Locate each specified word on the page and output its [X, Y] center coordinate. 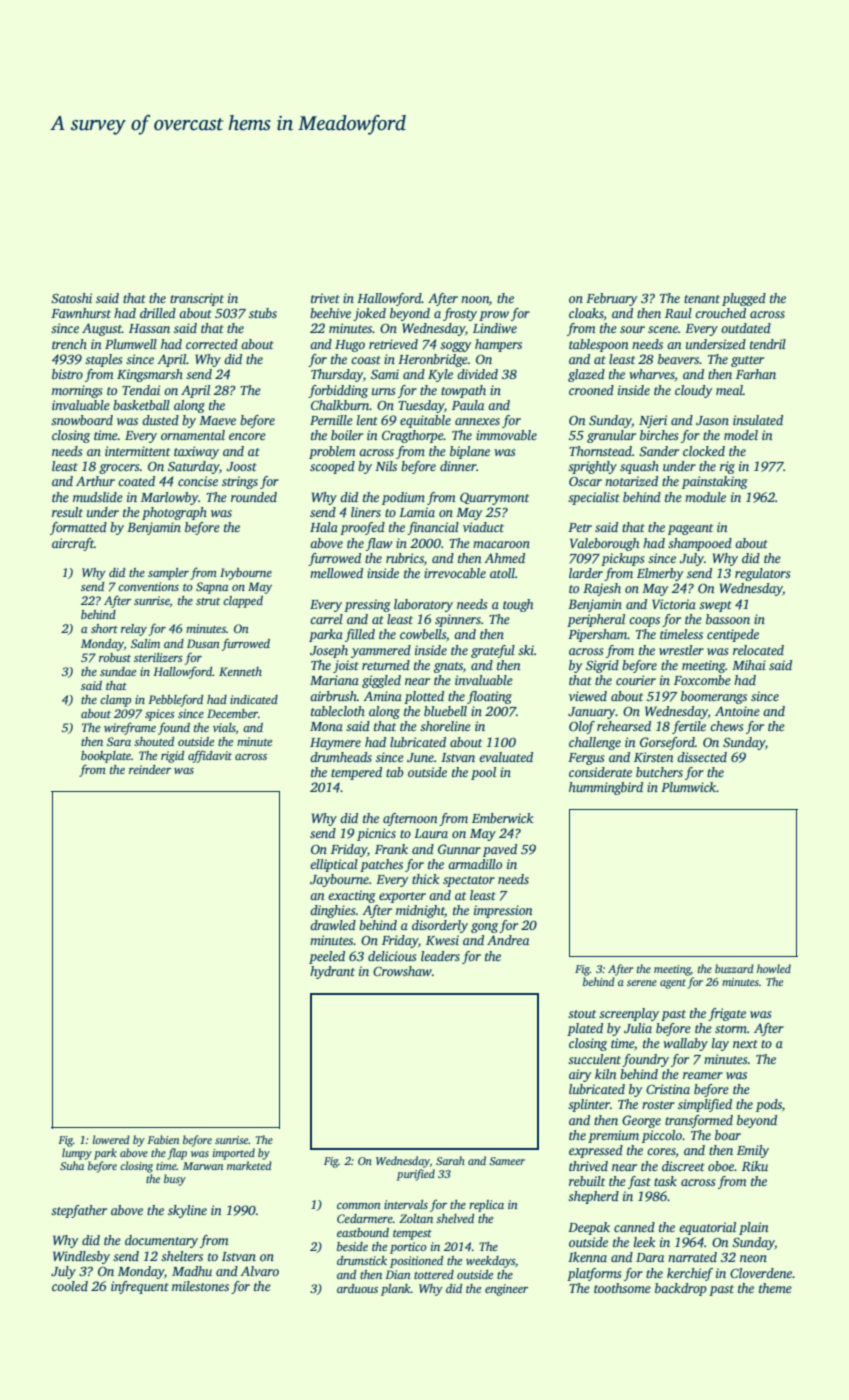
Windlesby [81, 1257]
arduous [357, 1288]
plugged [744, 299]
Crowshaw [402, 971]
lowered [111, 1139]
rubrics [405, 558]
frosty [460, 314]
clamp [115, 701]
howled [774, 968]
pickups [623, 559]
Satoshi [71, 298]
